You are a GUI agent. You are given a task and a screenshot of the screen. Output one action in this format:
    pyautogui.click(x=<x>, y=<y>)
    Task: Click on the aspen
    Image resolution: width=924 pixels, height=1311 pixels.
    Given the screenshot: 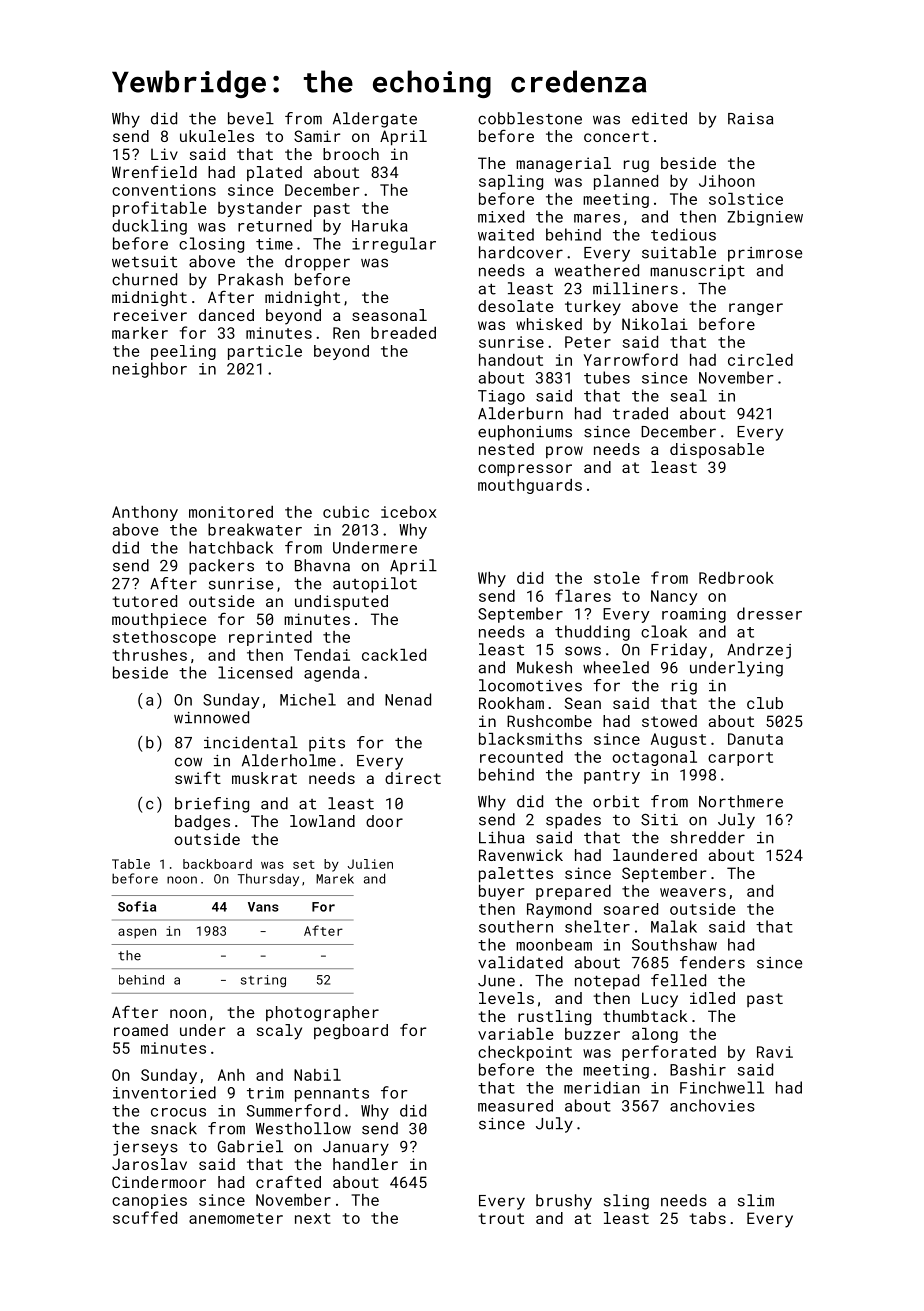 What is the action you would take?
    pyautogui.click(x=137, y=933)
